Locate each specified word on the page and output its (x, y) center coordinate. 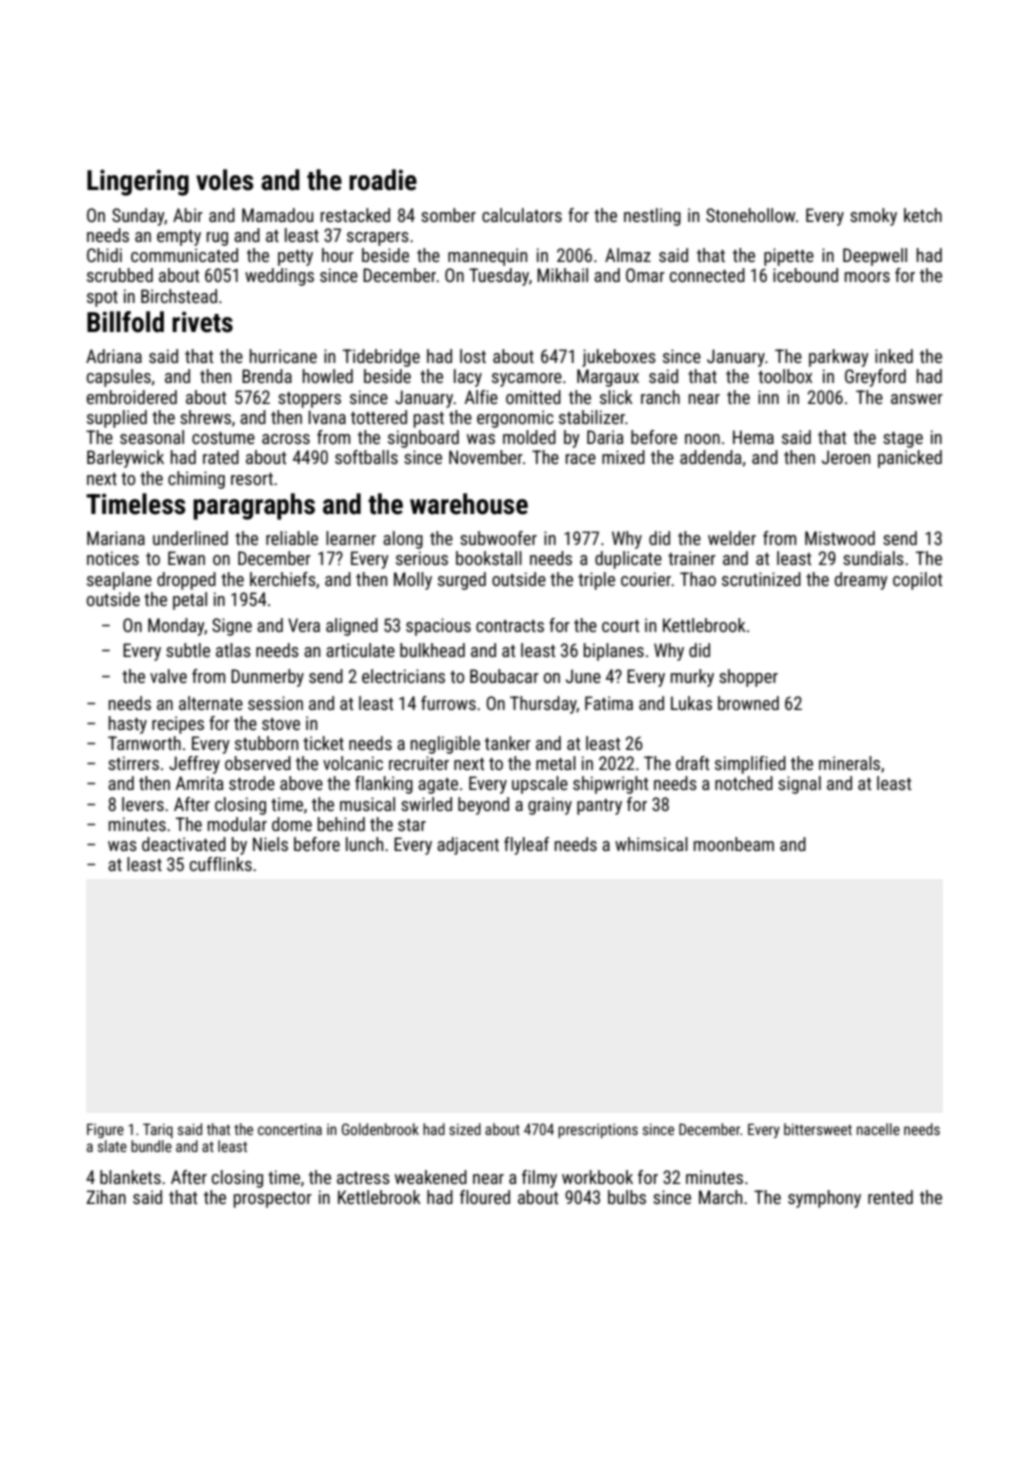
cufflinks (221, 864)
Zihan (106, 1197)
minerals (849, 763)
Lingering (138, 182)
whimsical (651, 844)
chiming (196, 480)
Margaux (608, 378)
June (583, 676)
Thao (698, 579)
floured (485, 1197)
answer (917, 399)
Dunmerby (267, 678)
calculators (522, 215)
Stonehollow (750, 215)
